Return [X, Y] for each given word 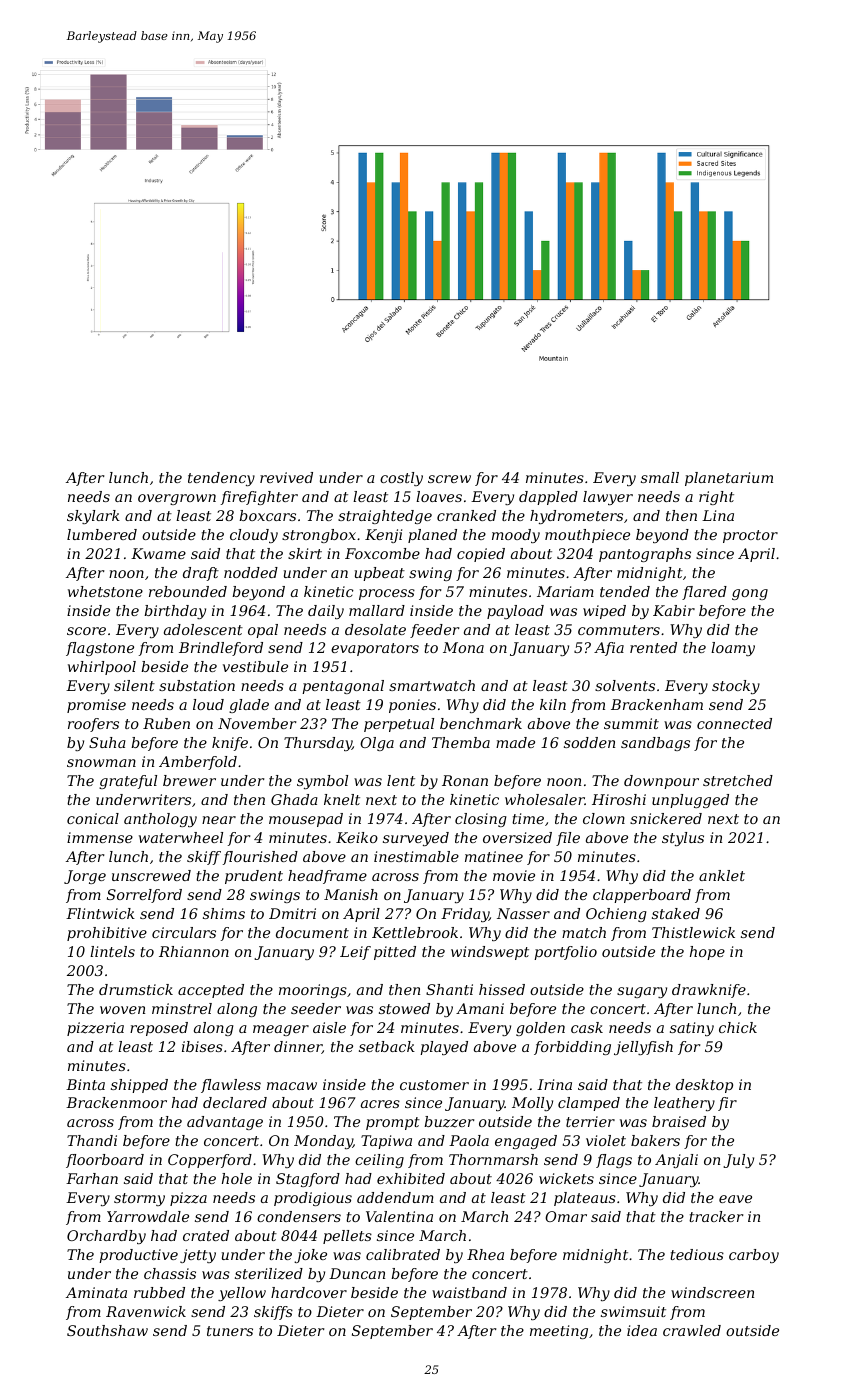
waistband [469, 1292]
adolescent [203, 629]
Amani [480, 1008]
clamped [589, 1104]
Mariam [565, 591]
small [660, 477]
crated [206, 1235]
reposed [159, 1029]
